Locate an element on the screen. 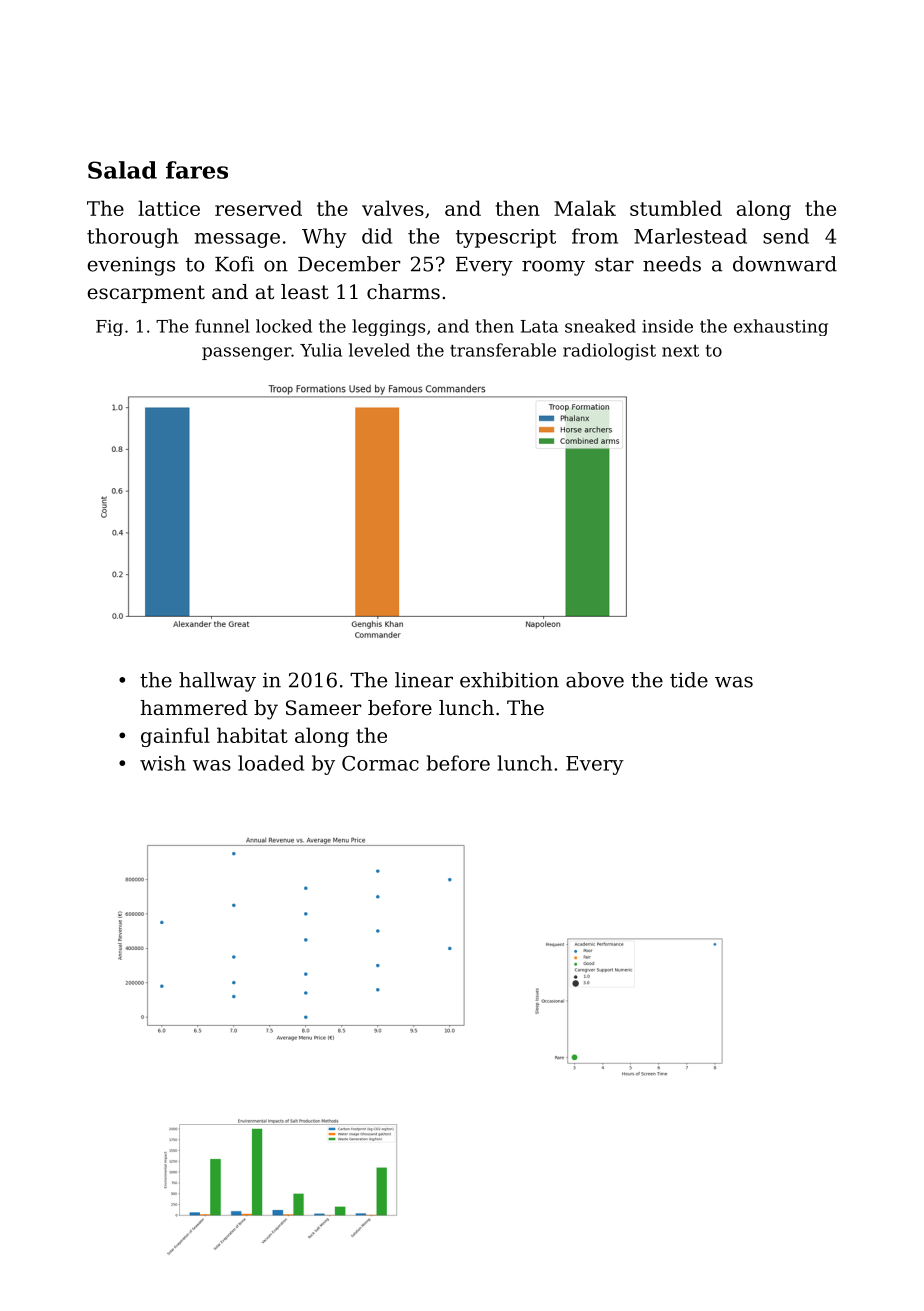  next is located at coordinates (680, 351).
